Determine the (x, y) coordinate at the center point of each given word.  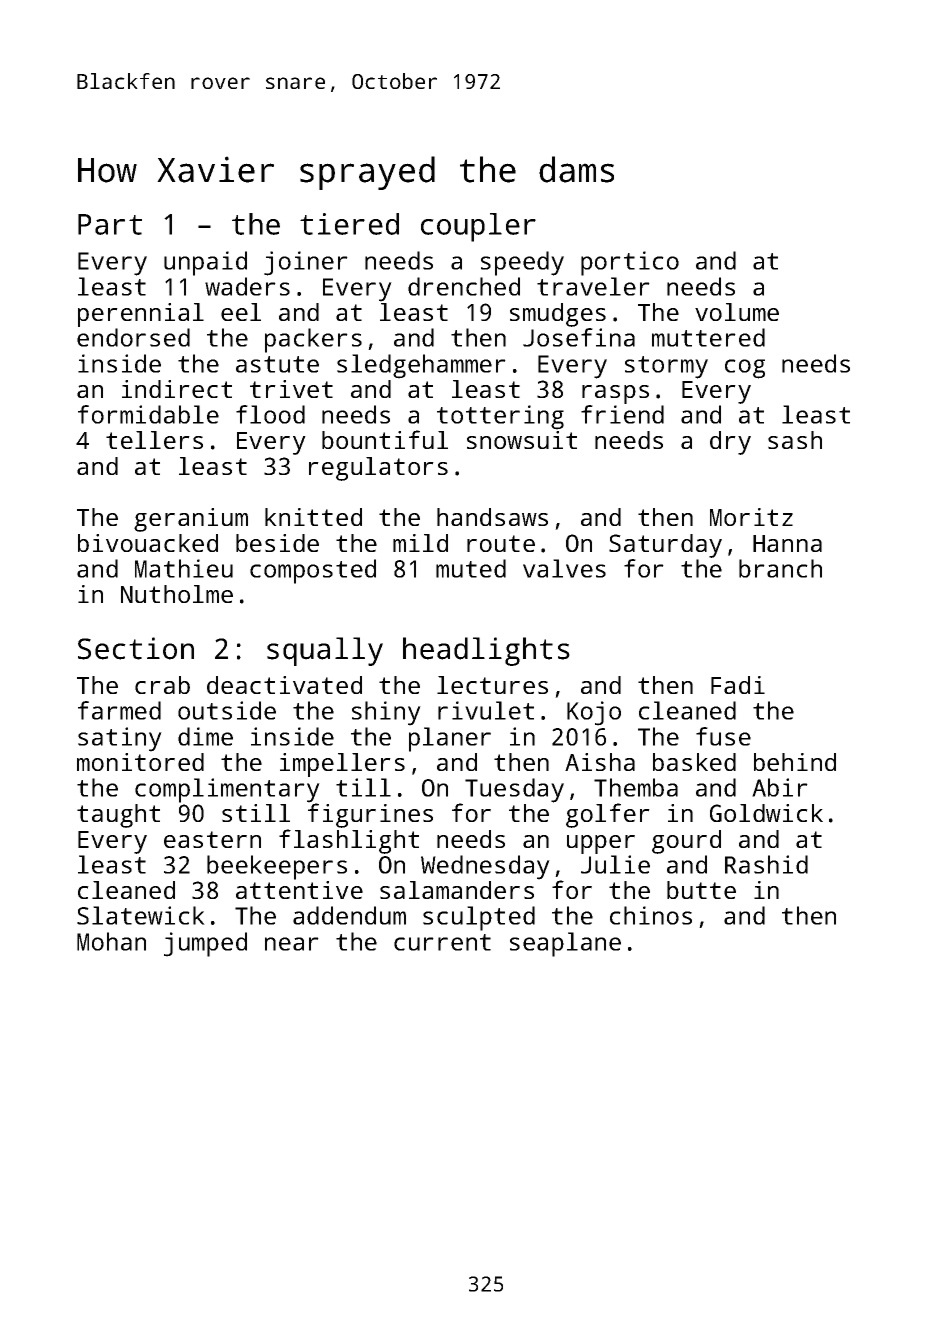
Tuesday (514, 790)
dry (730, 443)
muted (471, 568)
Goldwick (766, 813)
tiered (349, 224)
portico (630, 263)
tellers (154, 440)
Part (110, 224)
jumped (205, 944)
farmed (119, 710)
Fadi (738, 685)
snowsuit (522, 440)
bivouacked (148, 543)
